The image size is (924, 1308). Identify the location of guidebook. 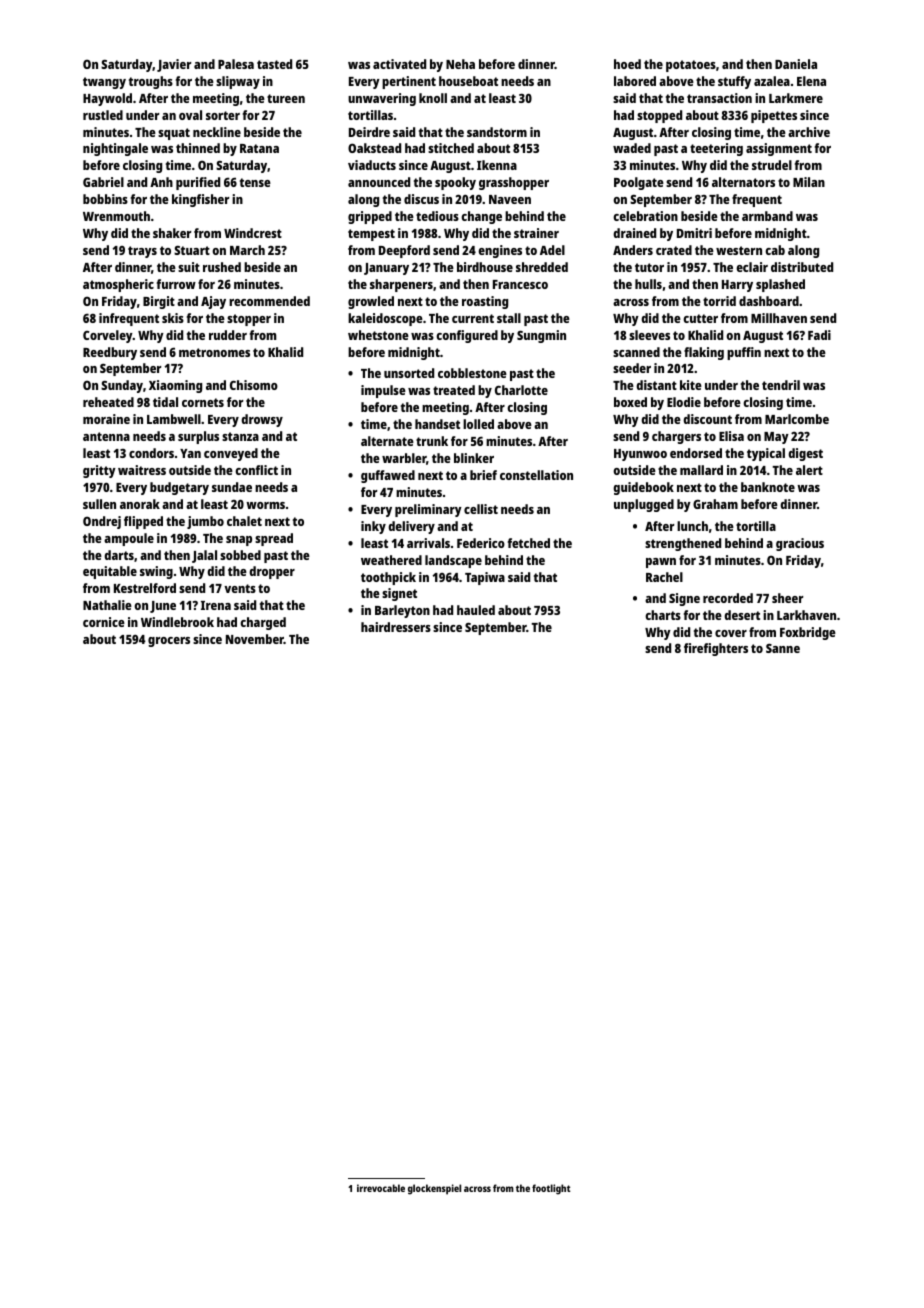
(643, 488).
